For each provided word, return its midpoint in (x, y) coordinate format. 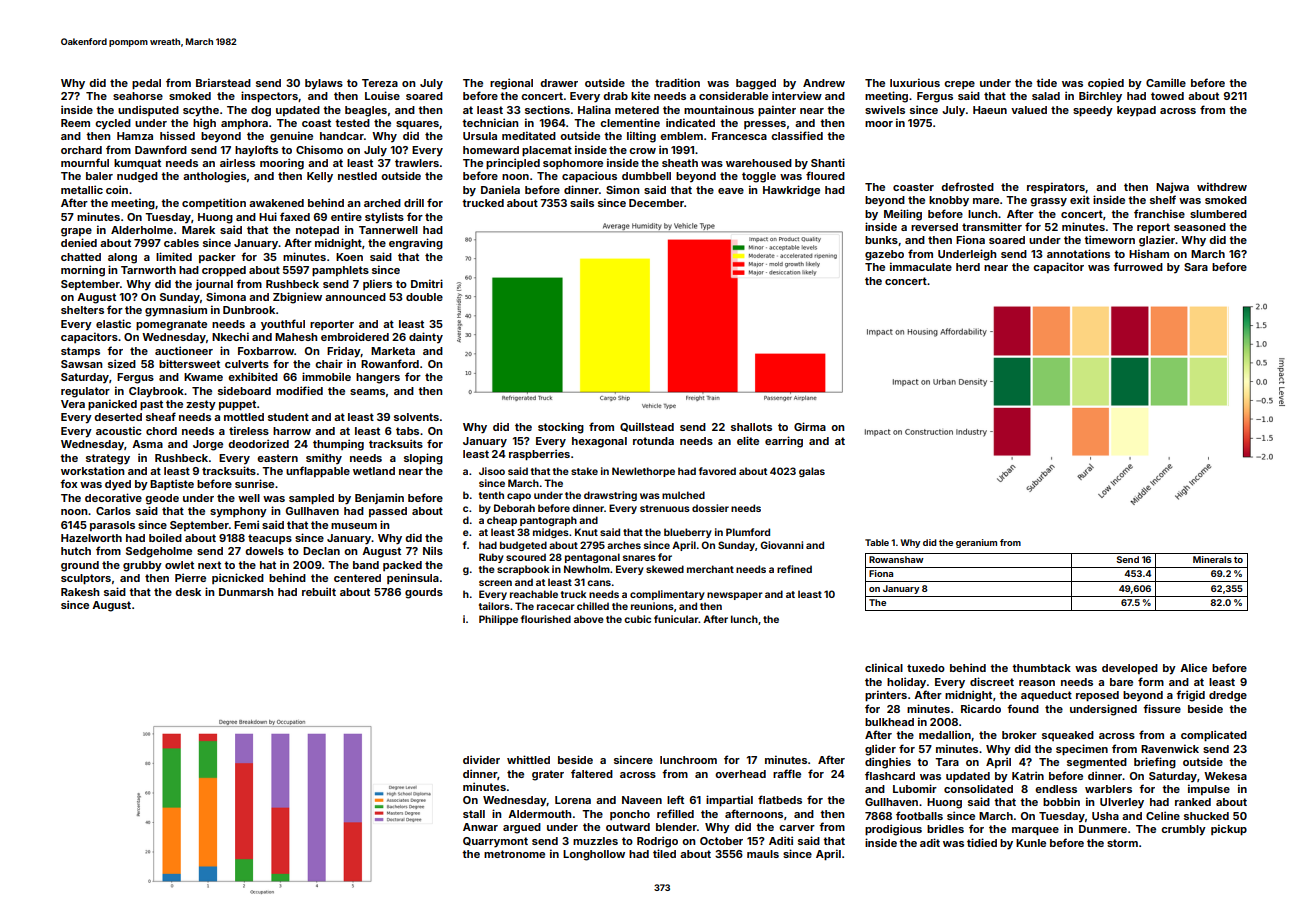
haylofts (256, 151)
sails (582, 202)
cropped (224, 271)
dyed (118, 485)
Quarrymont (495, 842)
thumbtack (1041, 668)
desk (188, 592)
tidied (982, 842)
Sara (1196, 267)
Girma (810, 426)
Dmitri (427, 283)
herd (968, 267)
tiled (664, 853)
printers (886, 696)
